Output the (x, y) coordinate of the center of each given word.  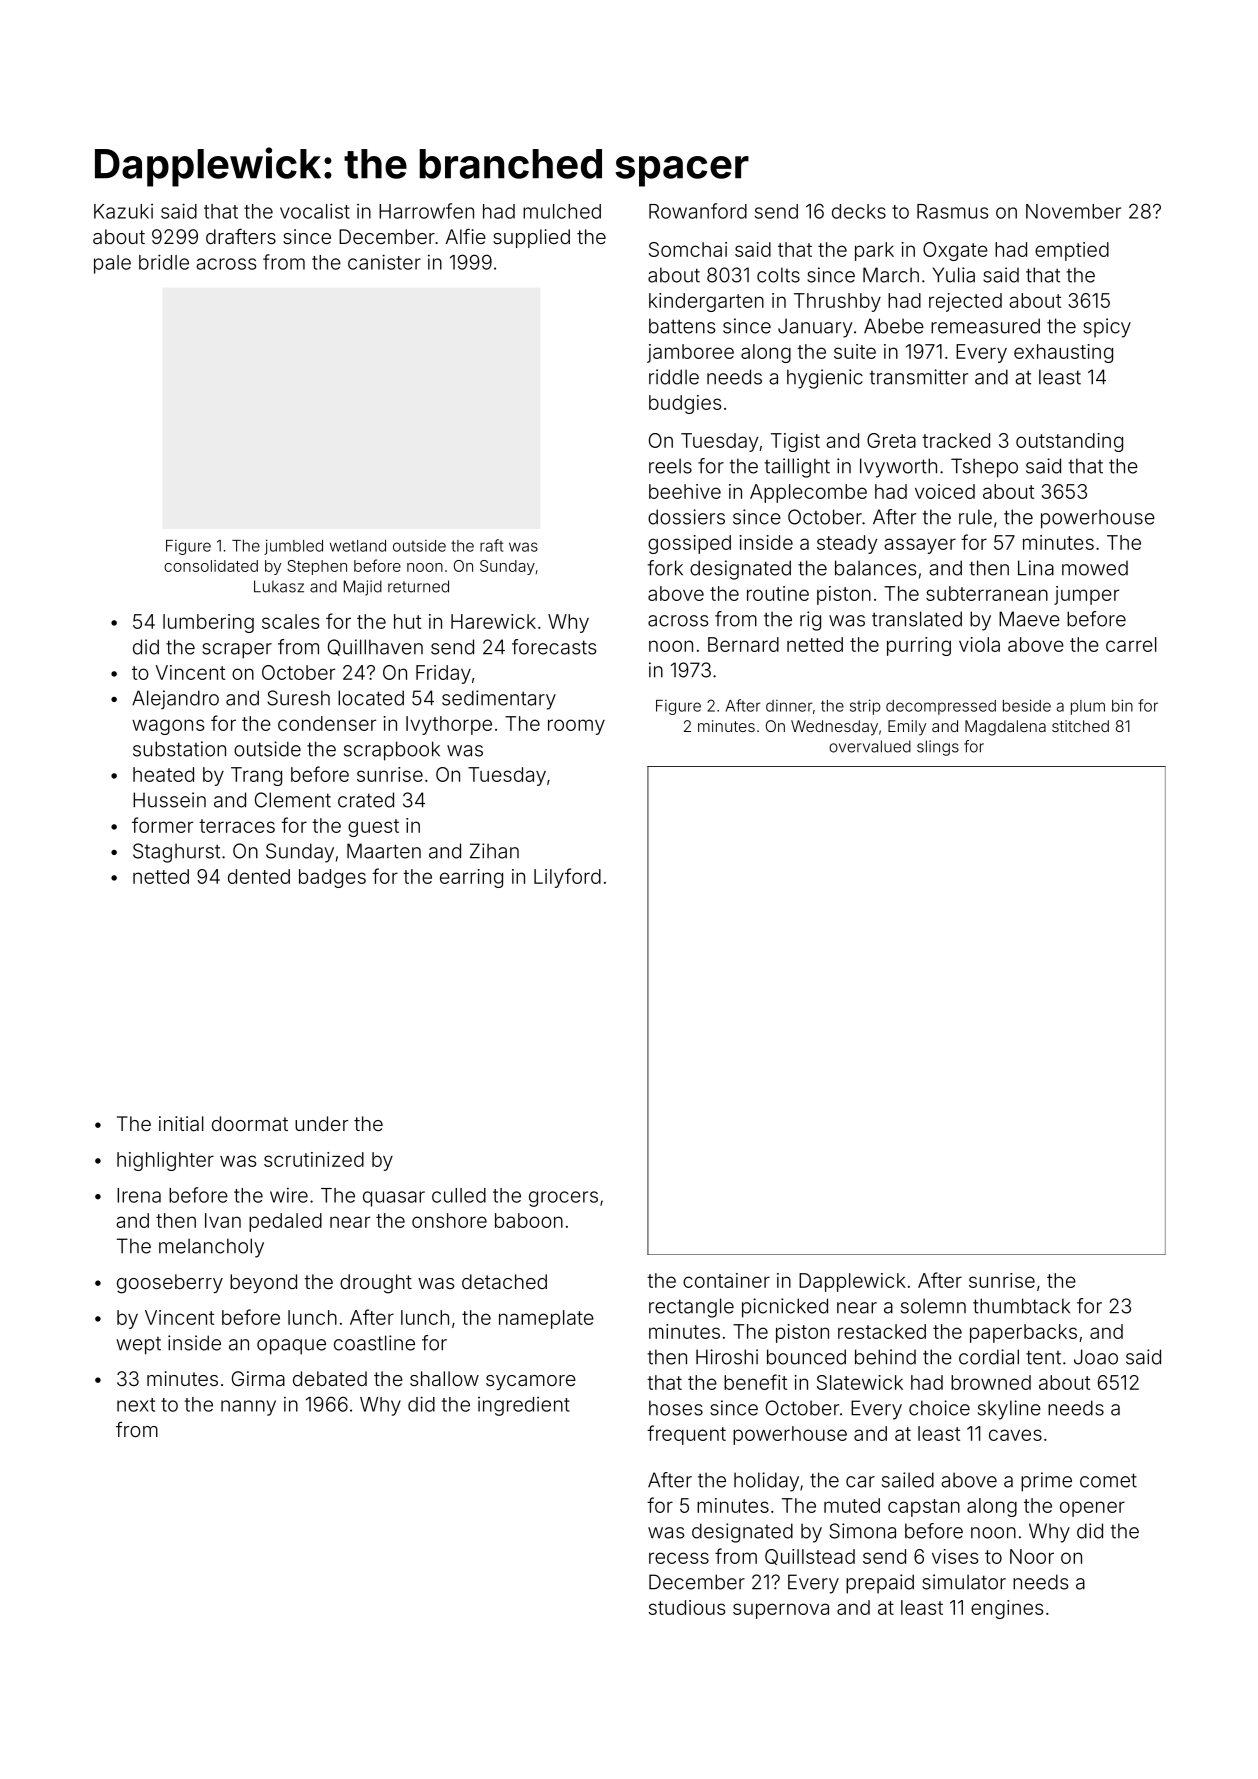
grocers (563, 1199)
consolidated (211, 566)
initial (181, 1123)
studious (687, 1607)
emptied (1072, 251)
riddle (674, 377)
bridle (164, 262)
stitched (1080, 726)
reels (670, 466)
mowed (1095, 568)
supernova (781, 1611)
